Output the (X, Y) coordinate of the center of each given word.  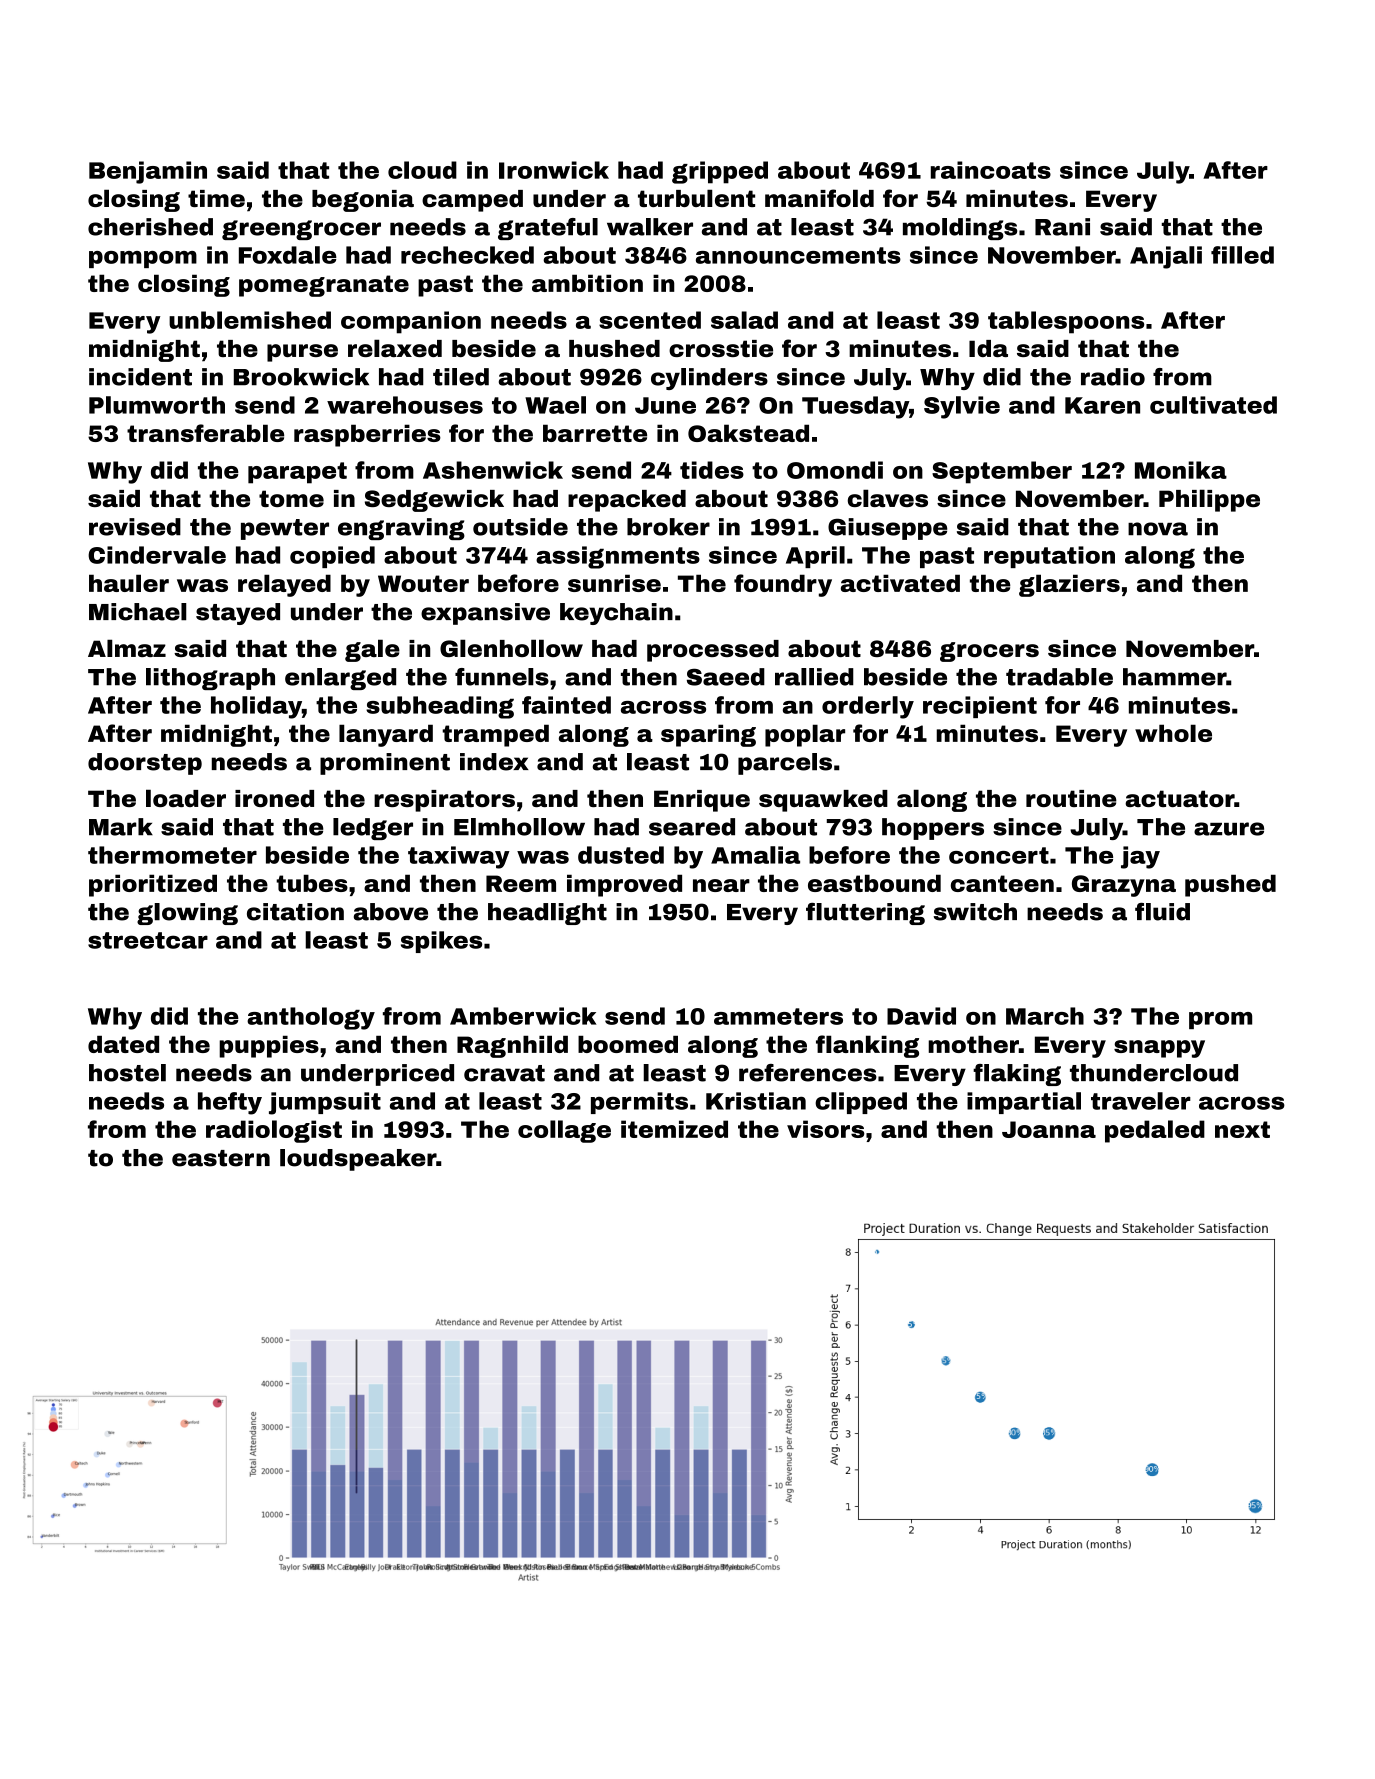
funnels (502, 677)
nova (1158, 529)
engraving (401, 529)
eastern (221, 1158)
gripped (720, 172)
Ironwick (554, 170)
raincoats (991, 170)
